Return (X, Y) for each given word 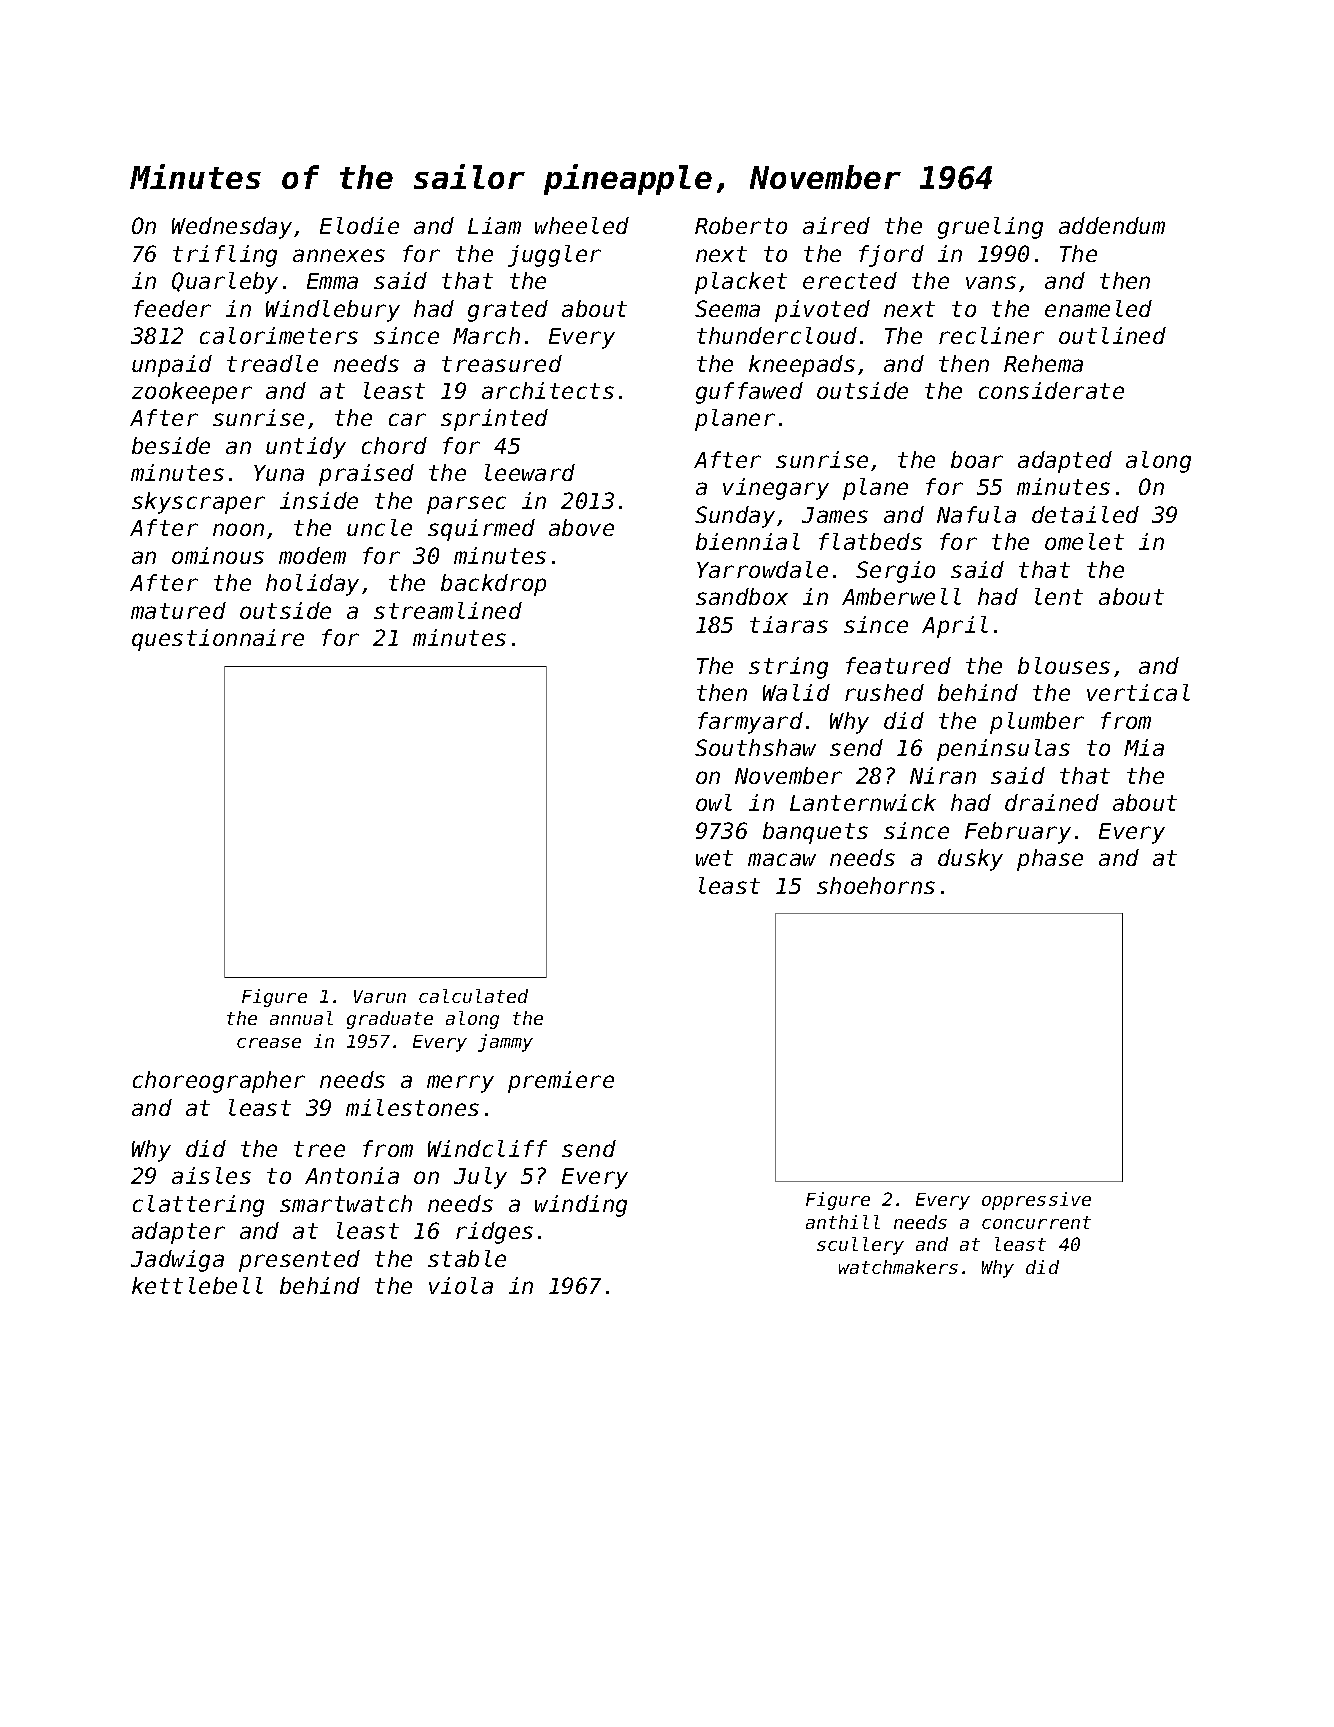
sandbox (742, 596)
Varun (380, 996)
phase (1050, 860)
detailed (1085, 514)
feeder (172, 308)
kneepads (802, 366)
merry (460, 1084)
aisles (211, 1175)
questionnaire (218, 640)
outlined (1112, 335)
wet (714, 858)
